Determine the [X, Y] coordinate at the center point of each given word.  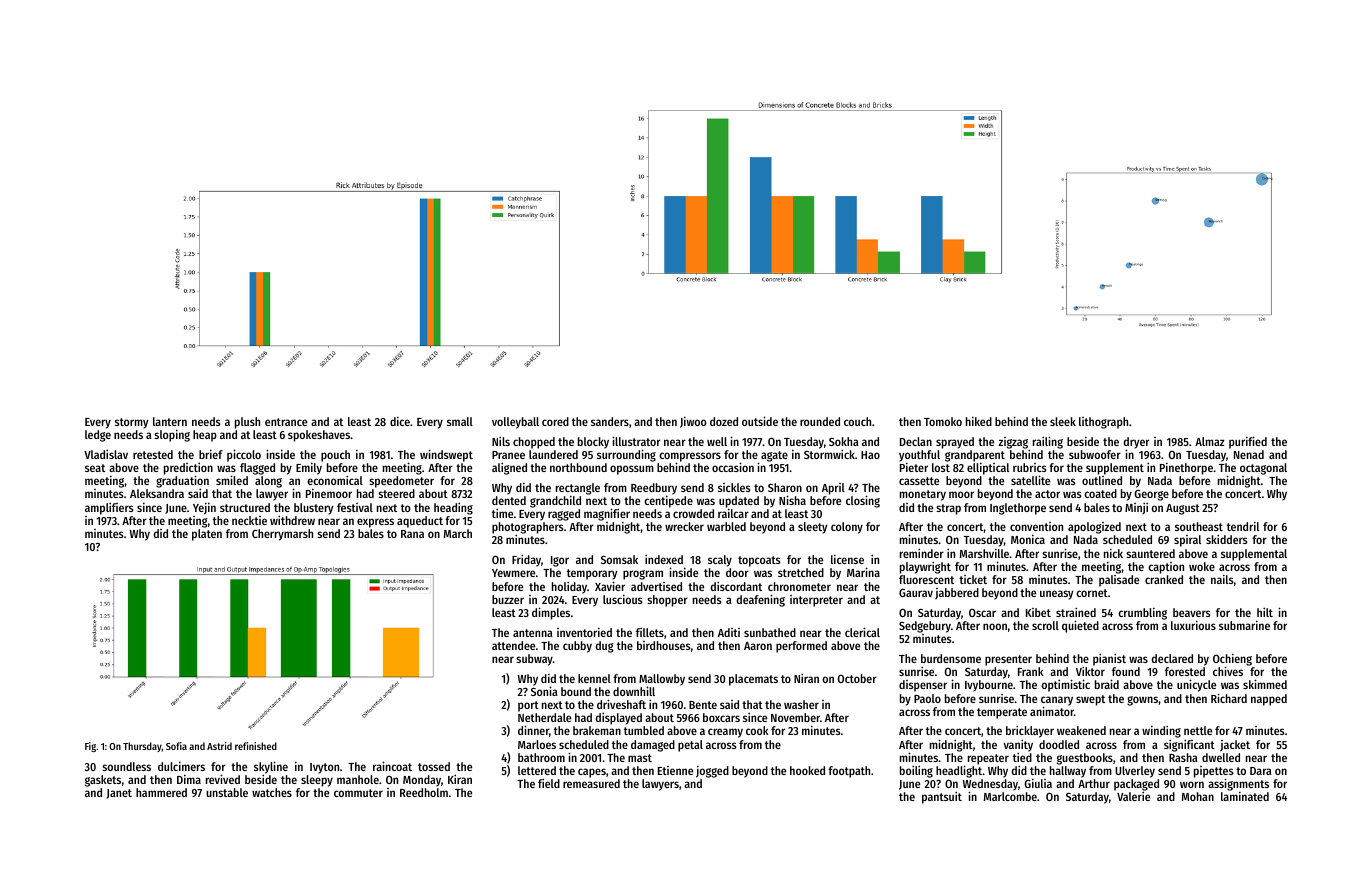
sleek [1063, 421]
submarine [1244, 625]
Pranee [508, 455]
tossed [434, 766]
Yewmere [513, 573]
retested [153, 454]
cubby [577, 647]
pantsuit [942, 797]
